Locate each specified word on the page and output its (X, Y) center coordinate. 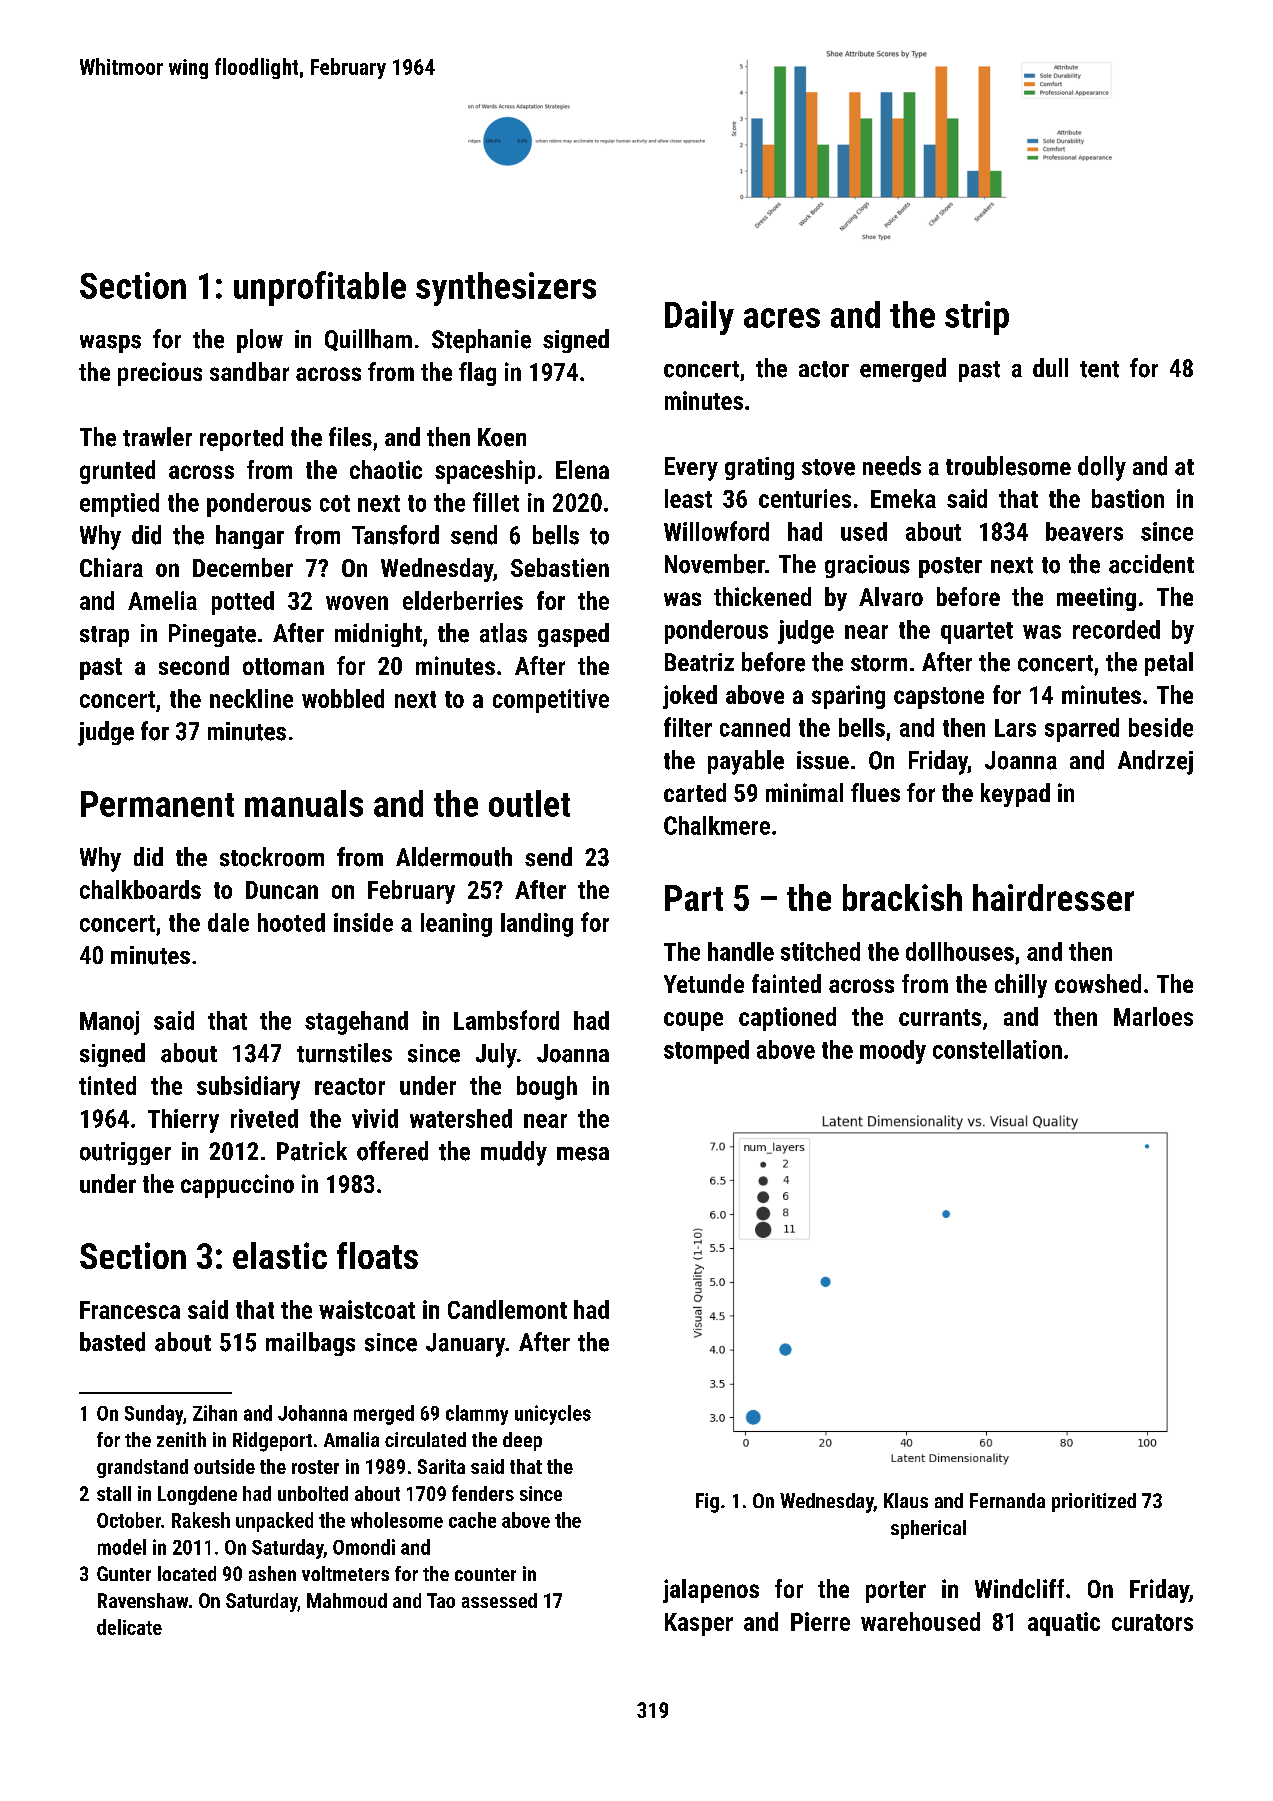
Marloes (1153, 1016)
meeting (1096, 599)
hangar (250, 537)
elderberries (463, 600)
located (187, 1573)
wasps (110, 344)
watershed (461, 1118)
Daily (699, 318)
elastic (280, 1255)
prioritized (1094, 1502)
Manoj (109, 1023)
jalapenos (711, 1591)
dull (1050, 367)
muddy (514, 1153)
